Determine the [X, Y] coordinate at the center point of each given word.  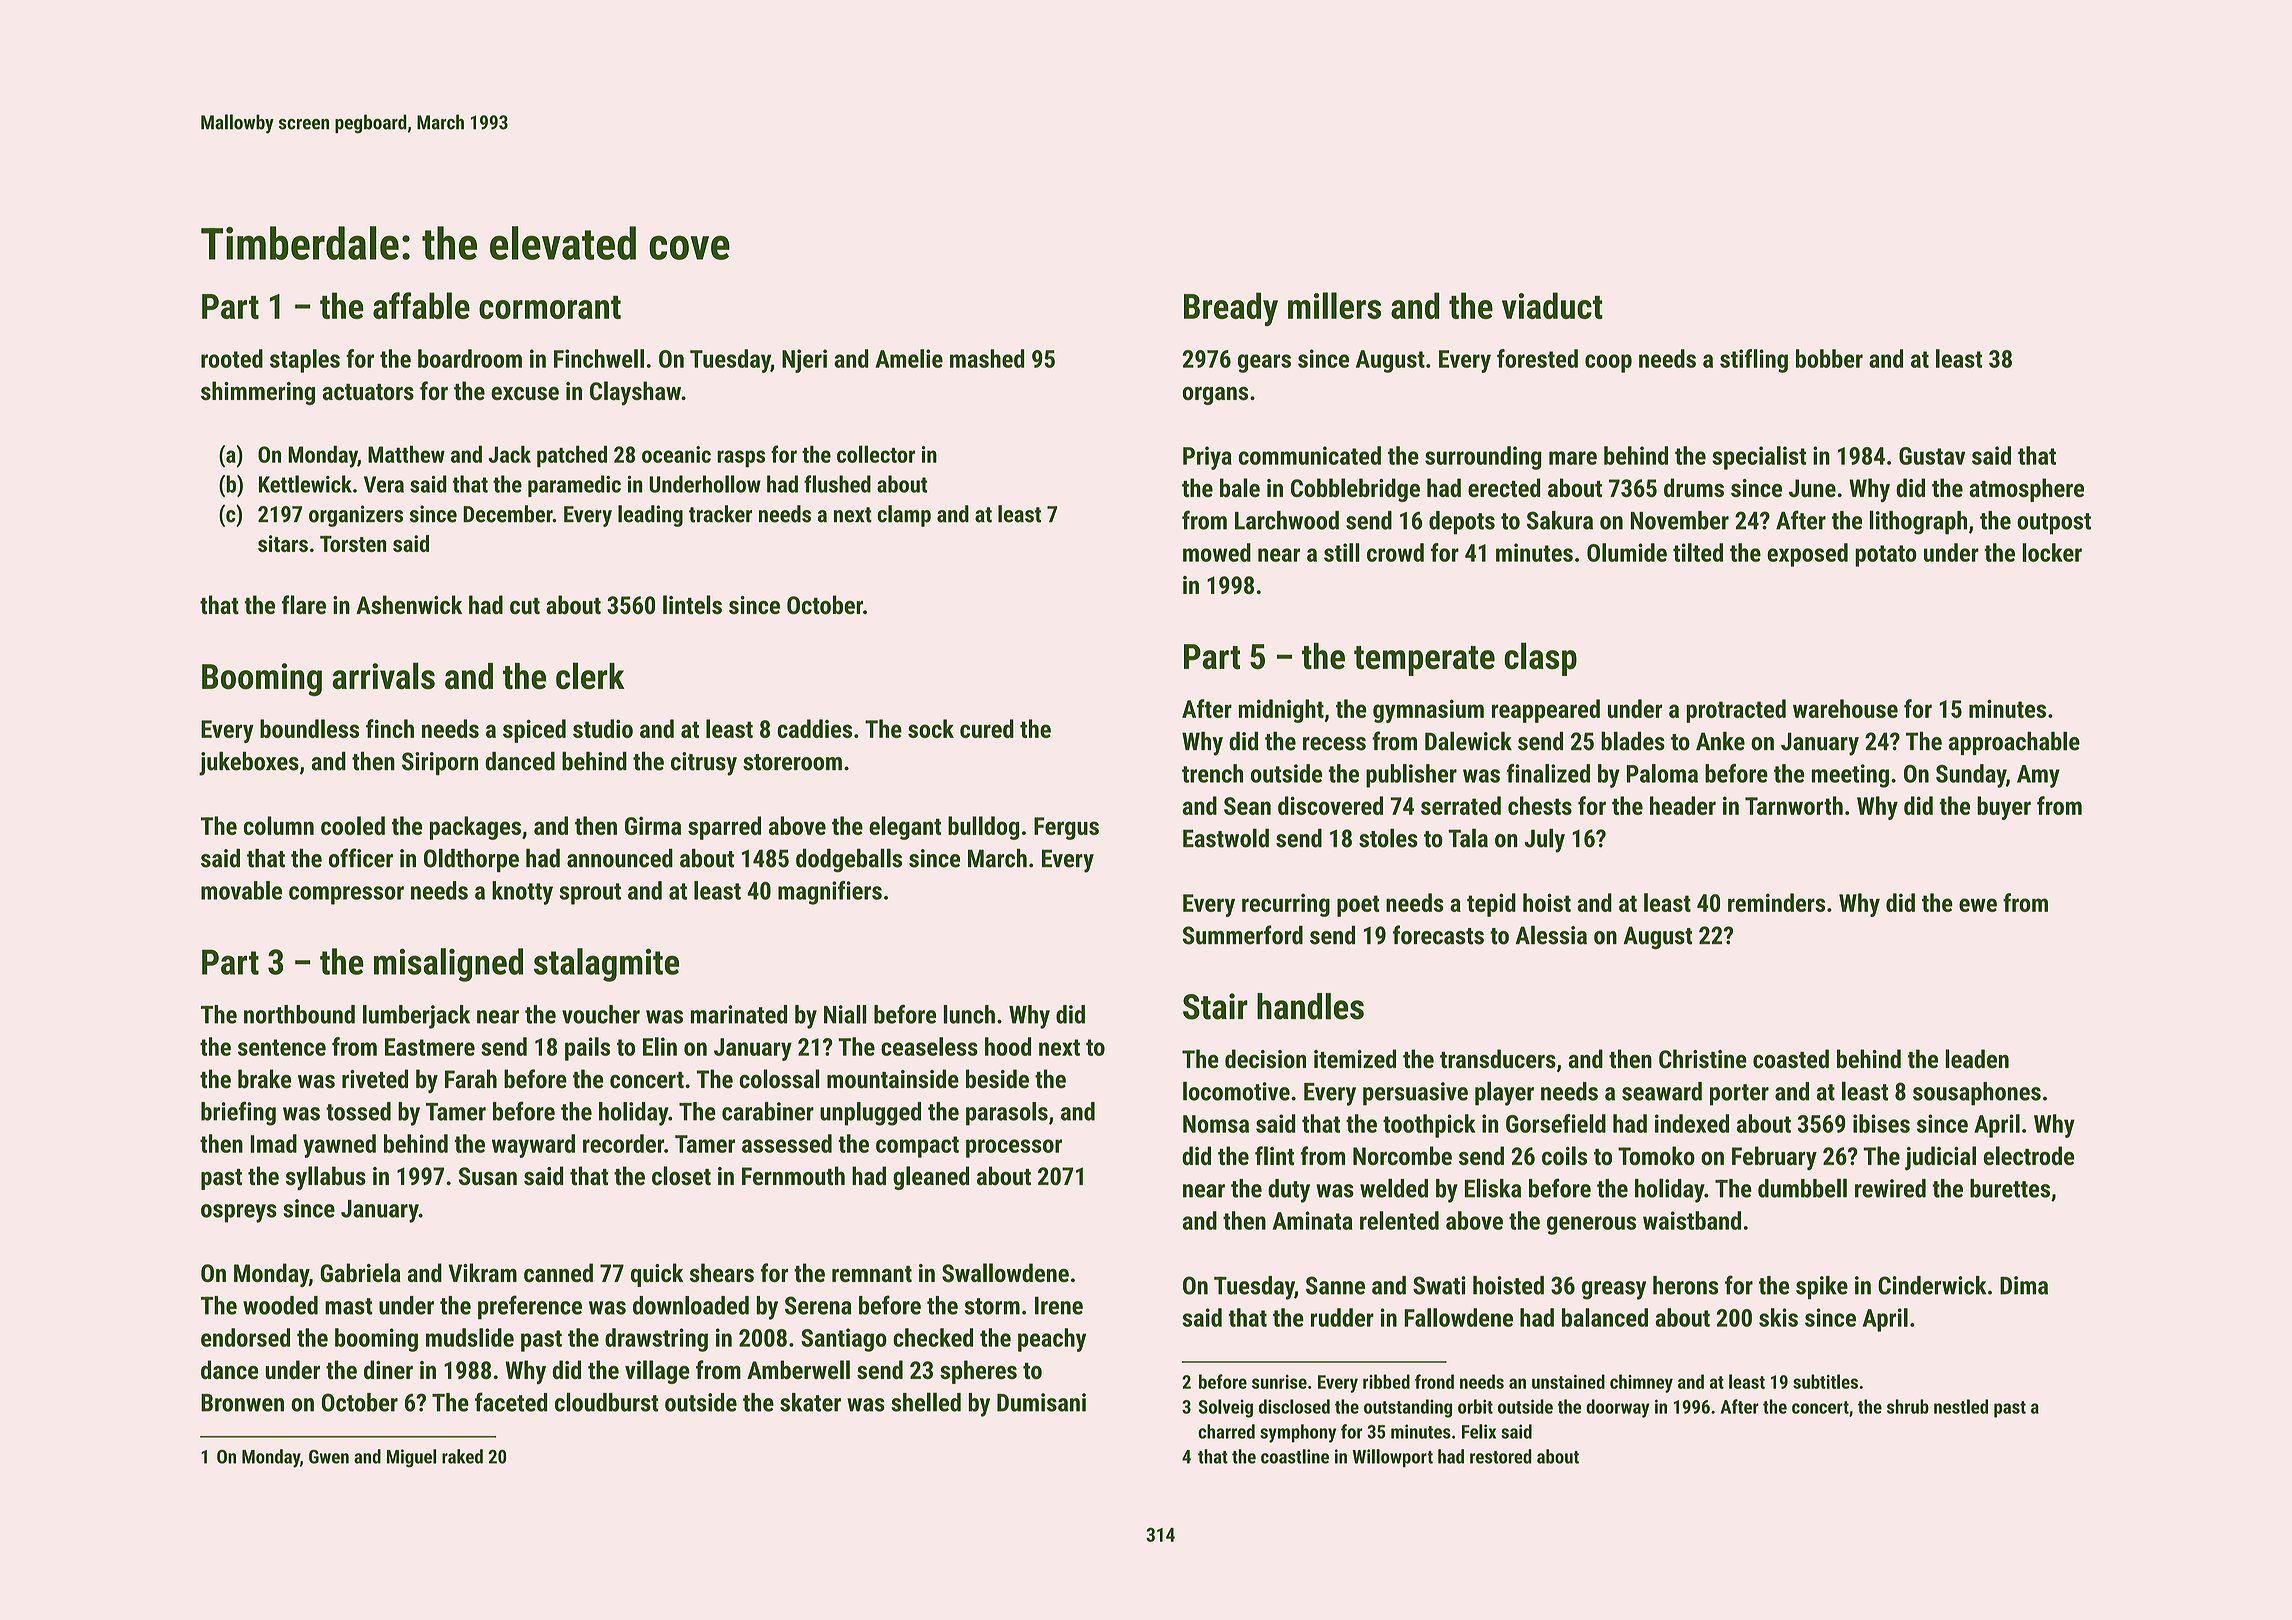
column [279, 825]
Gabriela [360, 1272]
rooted [232, 358]
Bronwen [242, 1403]
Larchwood [1287, 520]
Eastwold [1226, 838]
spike [1822, 1288]
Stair [1215, 1006]
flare [304, 604]
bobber [1829, 358]
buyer [2004, 808]
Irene [1059, 1305]
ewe [1978, 905]
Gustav [1932, 456]
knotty [522, 893]
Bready [1231, 309]
